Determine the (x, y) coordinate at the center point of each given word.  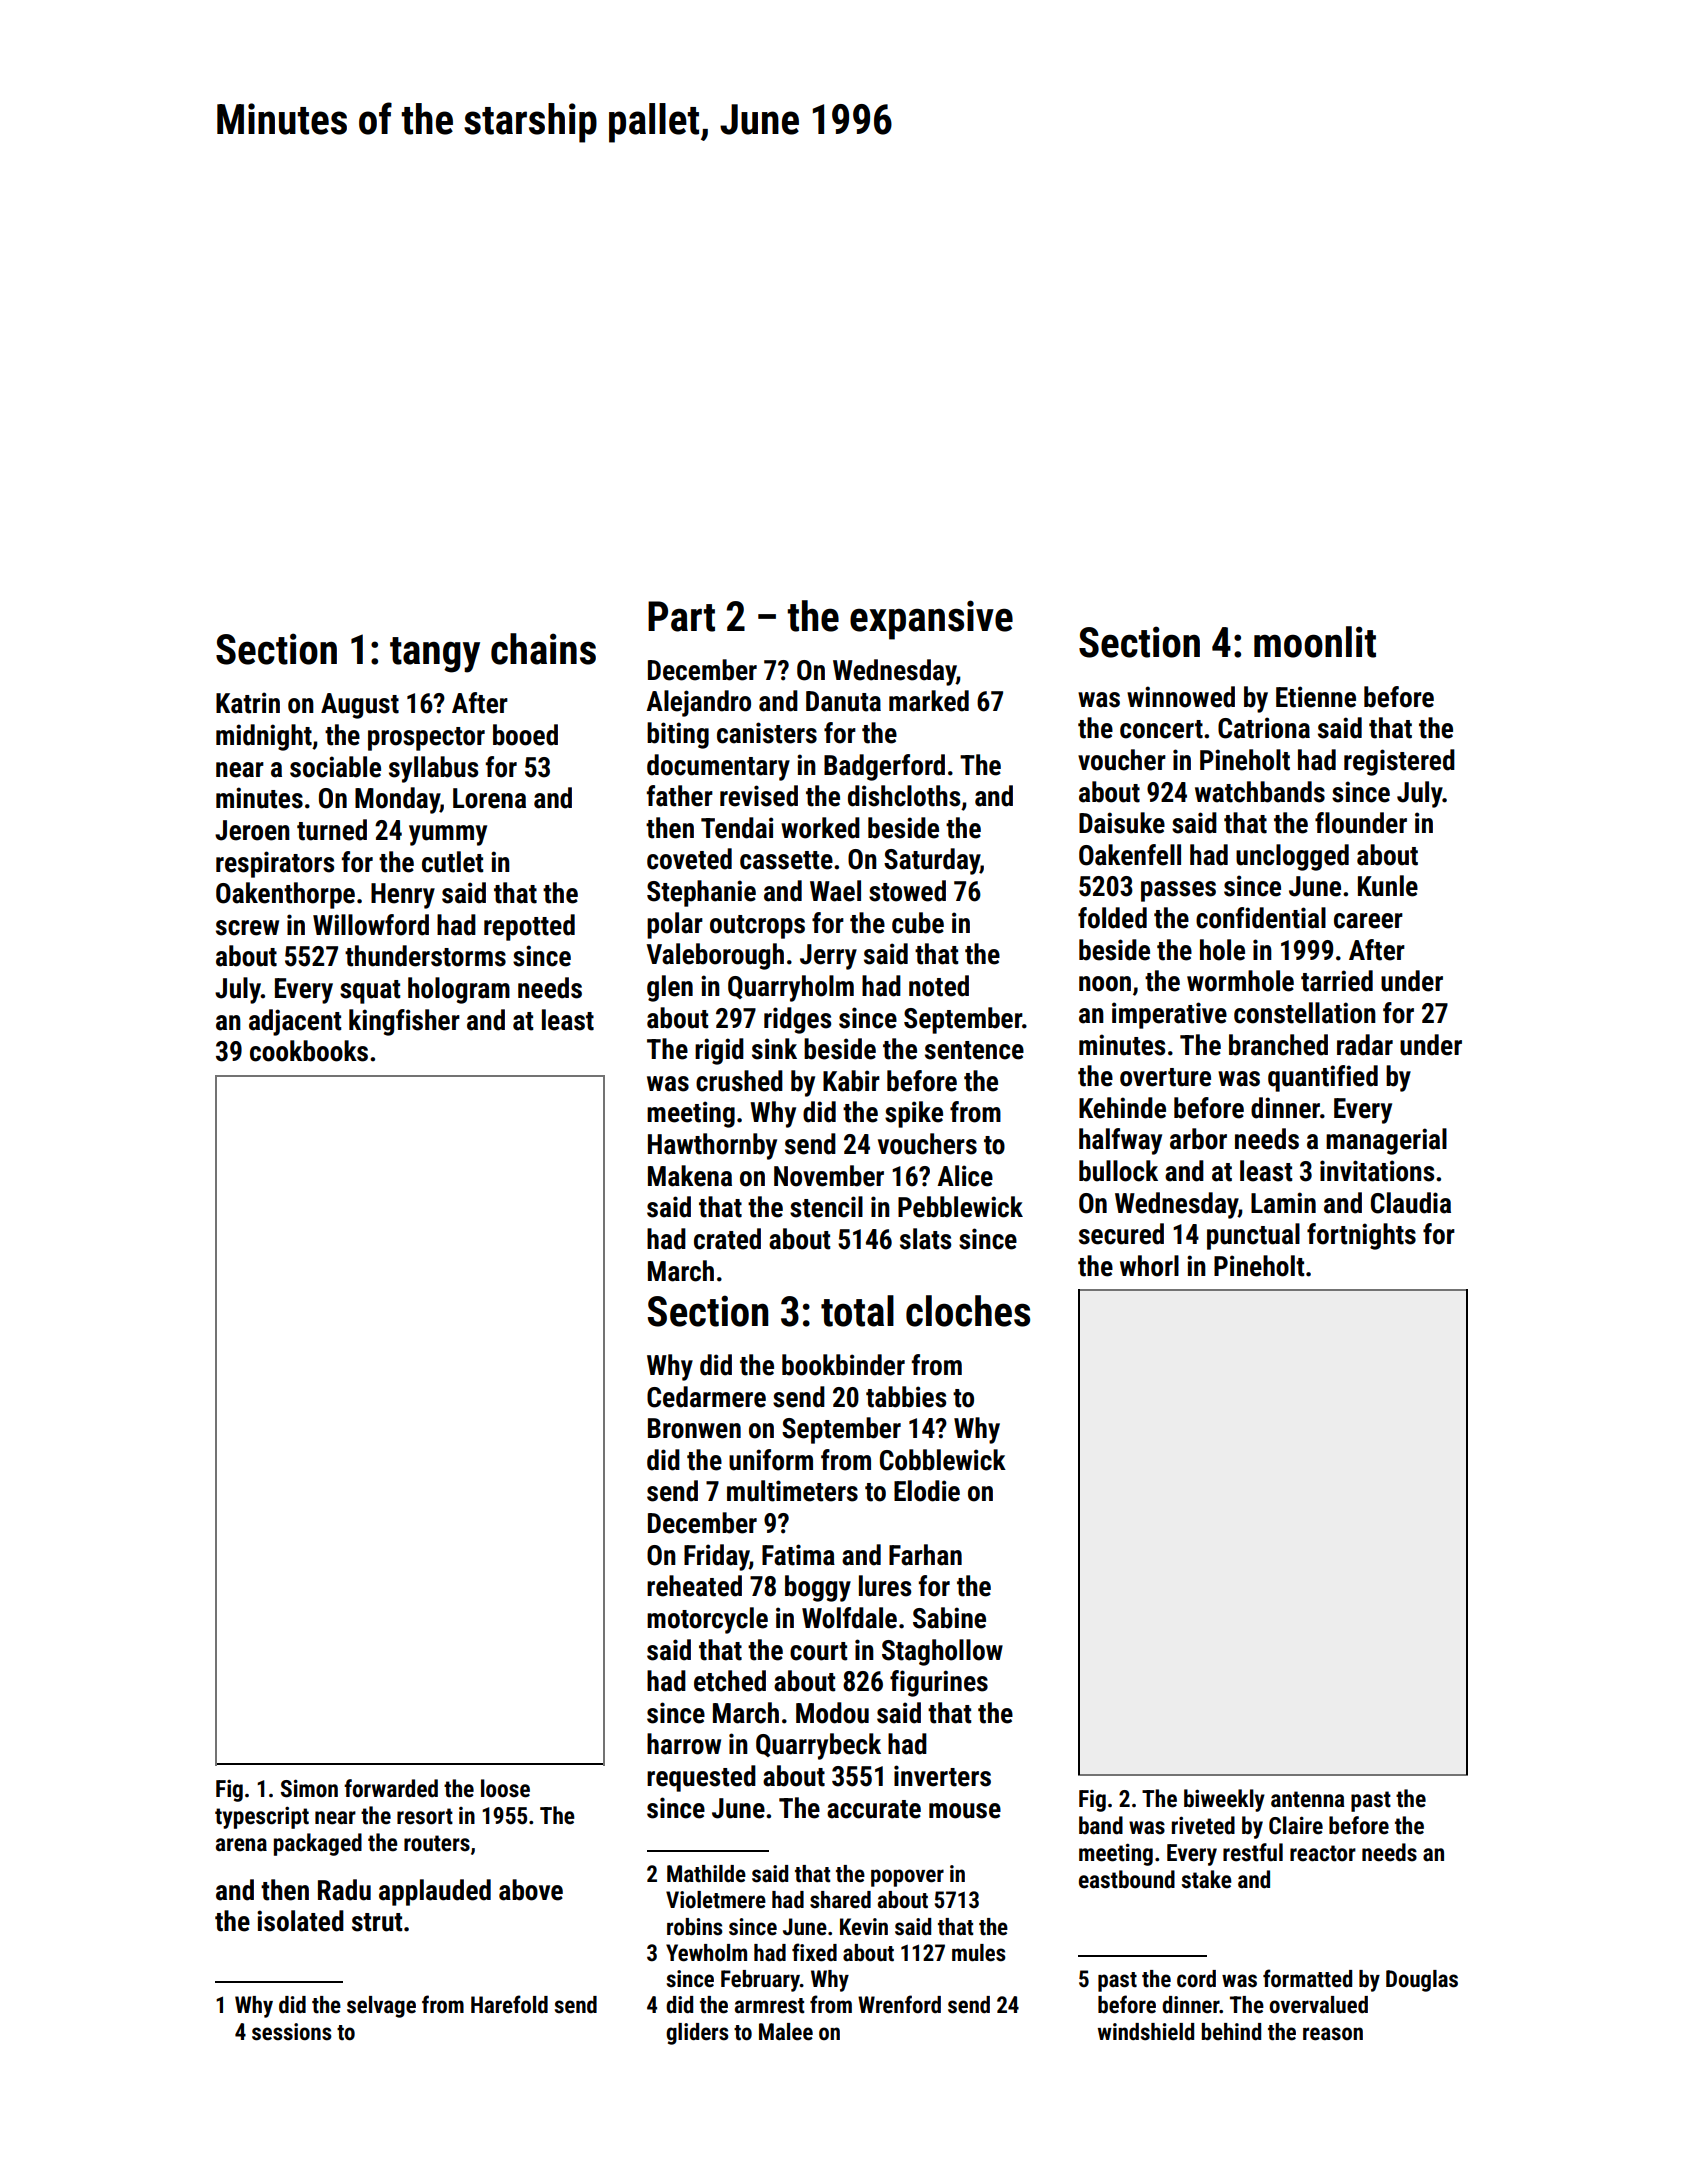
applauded (435, 1892)
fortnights (1361, 1236)
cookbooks (309, 1051)
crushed (739, 1081)
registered (1399, 762)
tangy (435, 655)
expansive (931, 620)
